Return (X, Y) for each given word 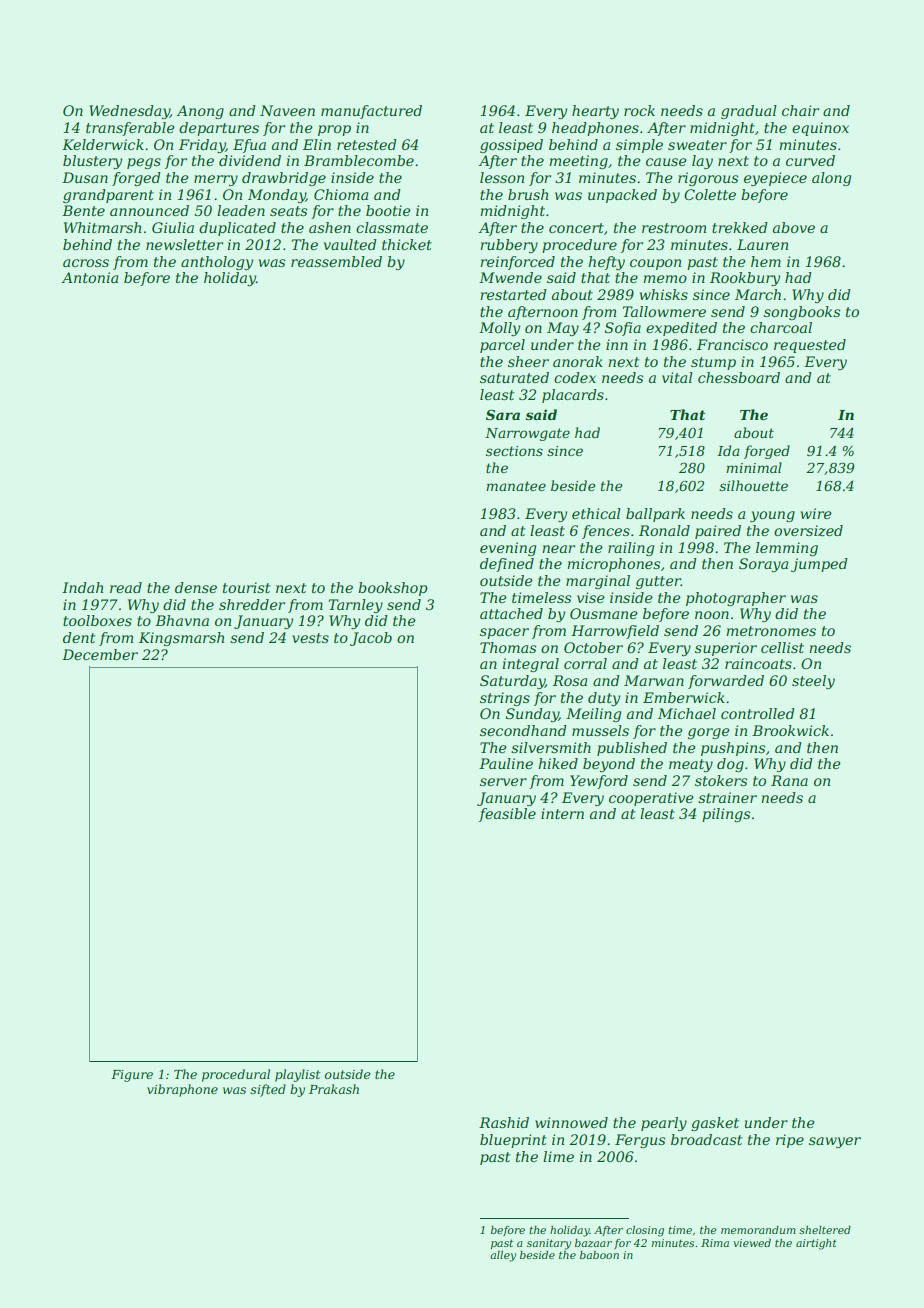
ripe (790, 1141)
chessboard (739, 377)
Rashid (504, 1122)
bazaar (593, 1243)
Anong (200, 112)
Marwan (654, 680)
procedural (236, 1075)
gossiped (511, 146)
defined (507, 565)
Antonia (89, 277)
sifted (268, 1090)
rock (639, 110)
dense (196, 587)
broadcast (706, 1139)
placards (573, 396)
